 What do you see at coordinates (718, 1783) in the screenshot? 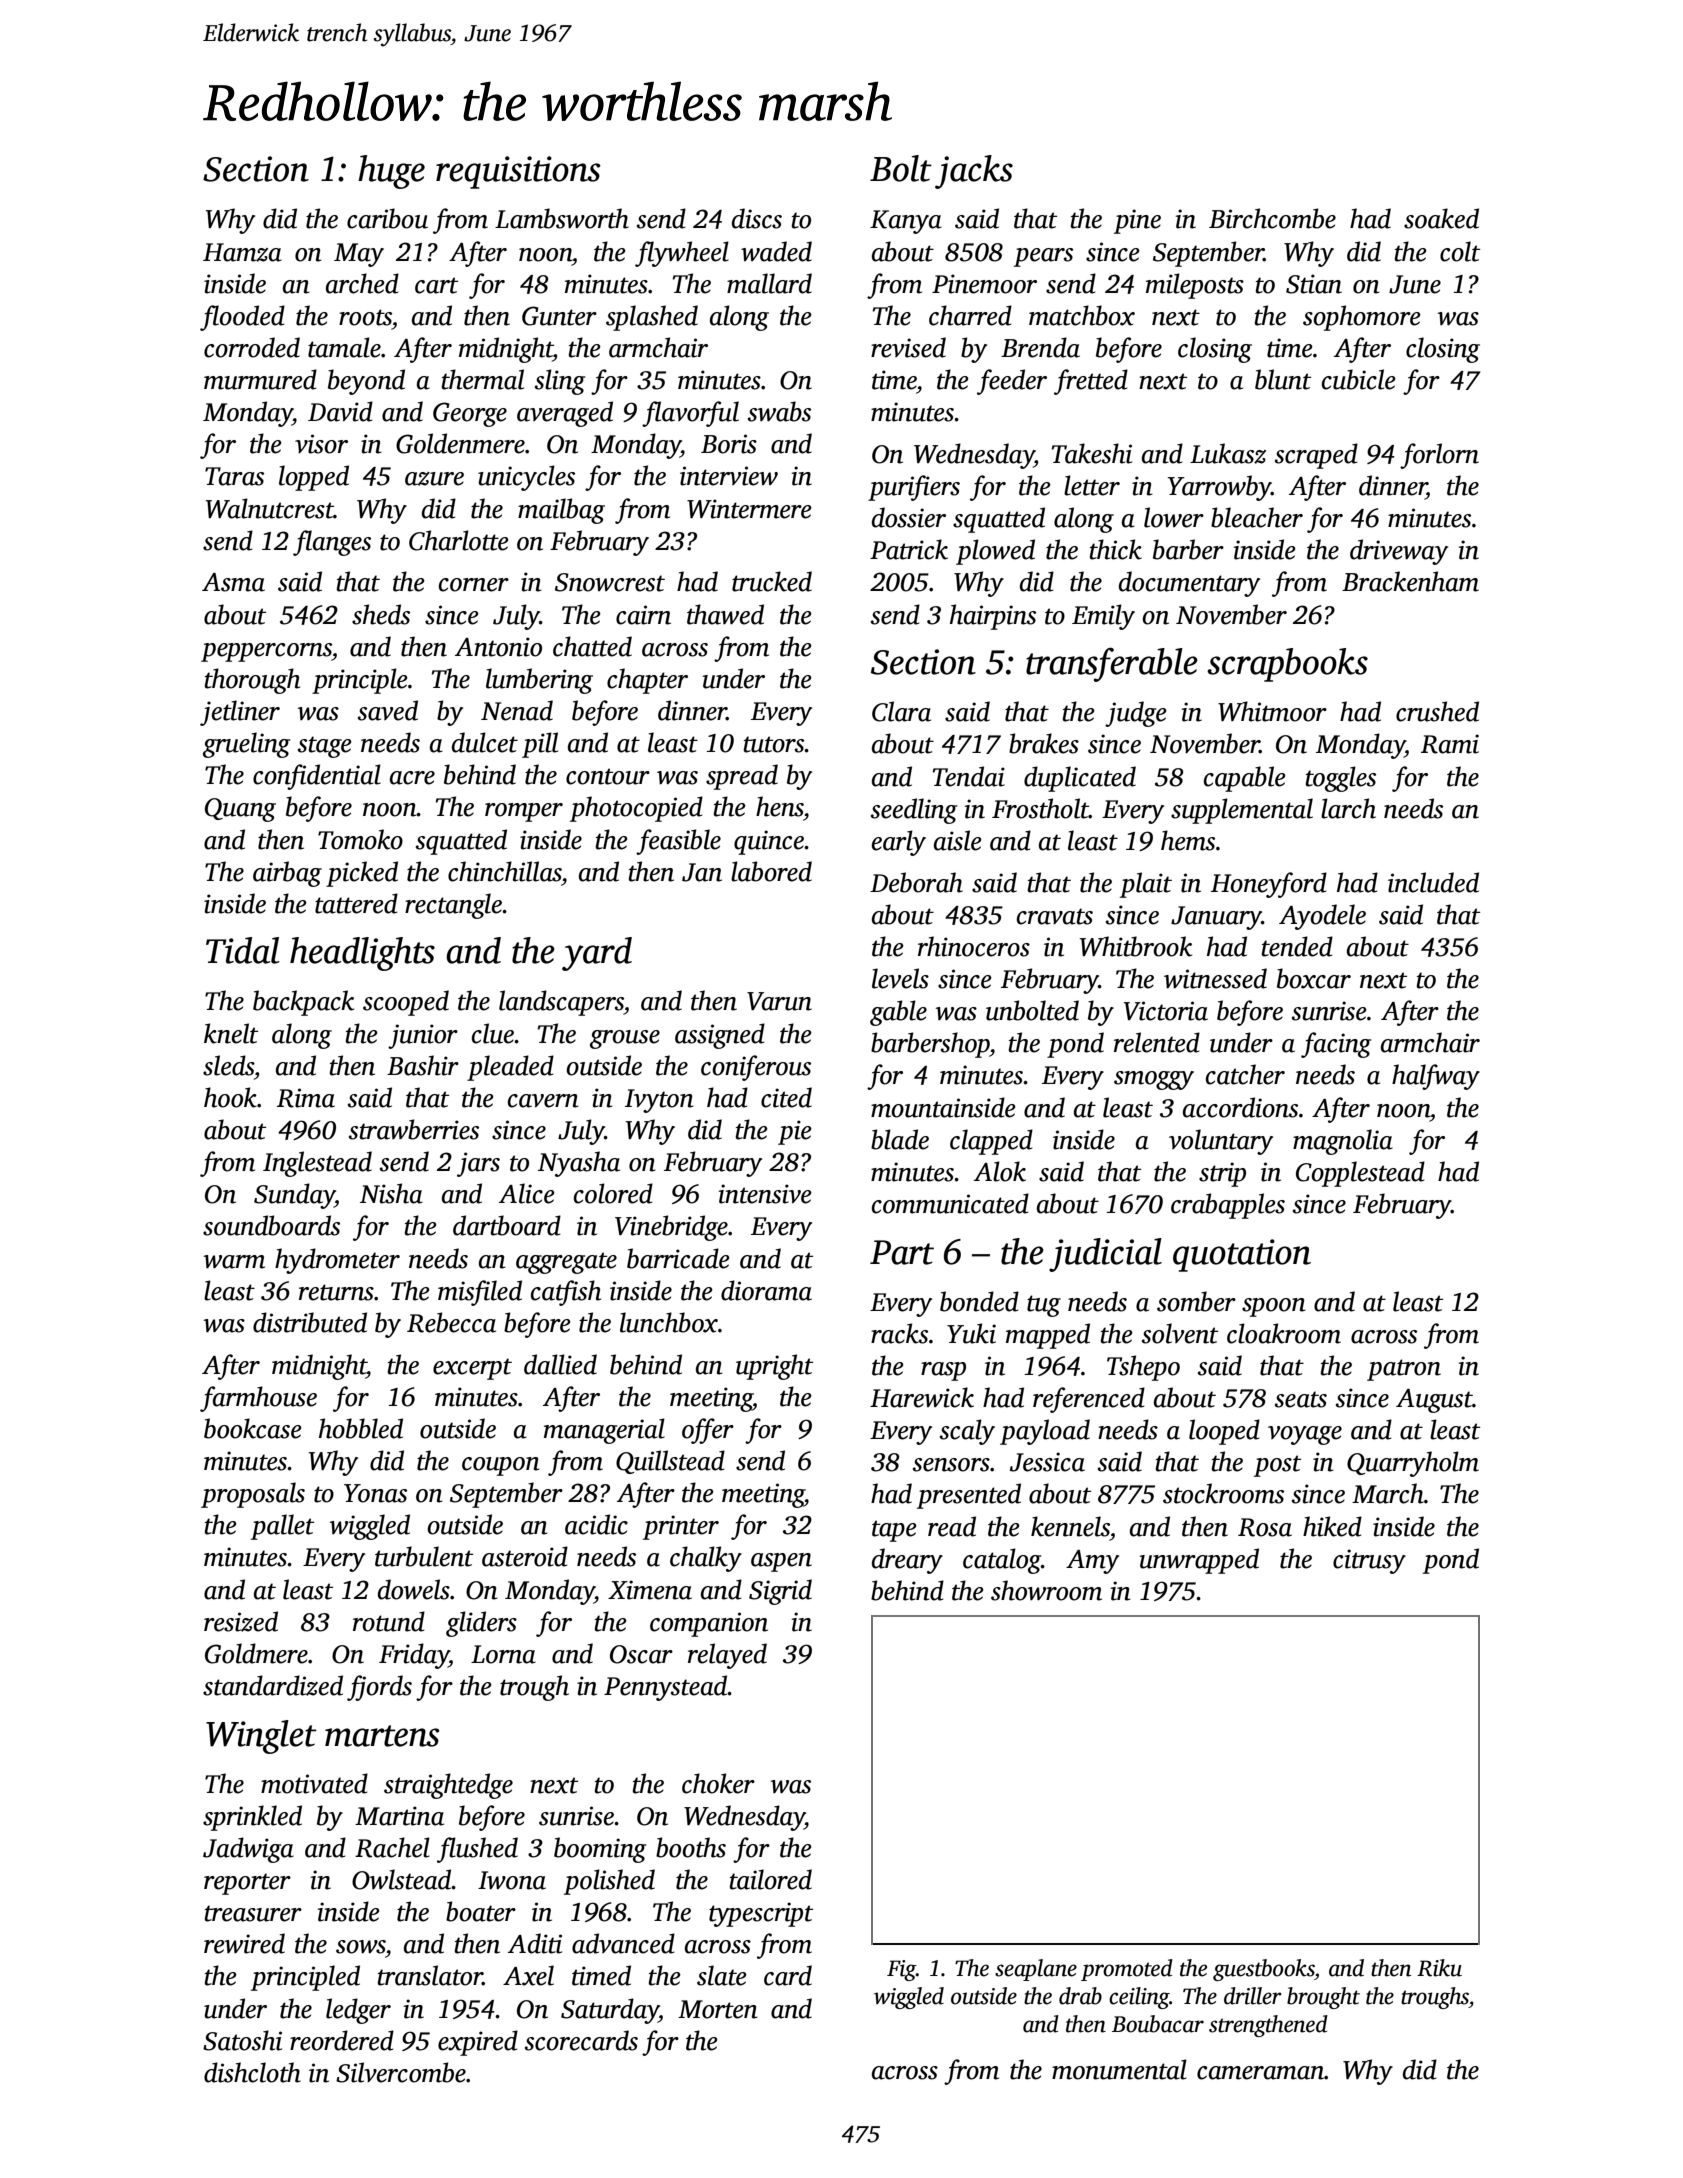
I see `choker` at bounding box center [718, 1783].
